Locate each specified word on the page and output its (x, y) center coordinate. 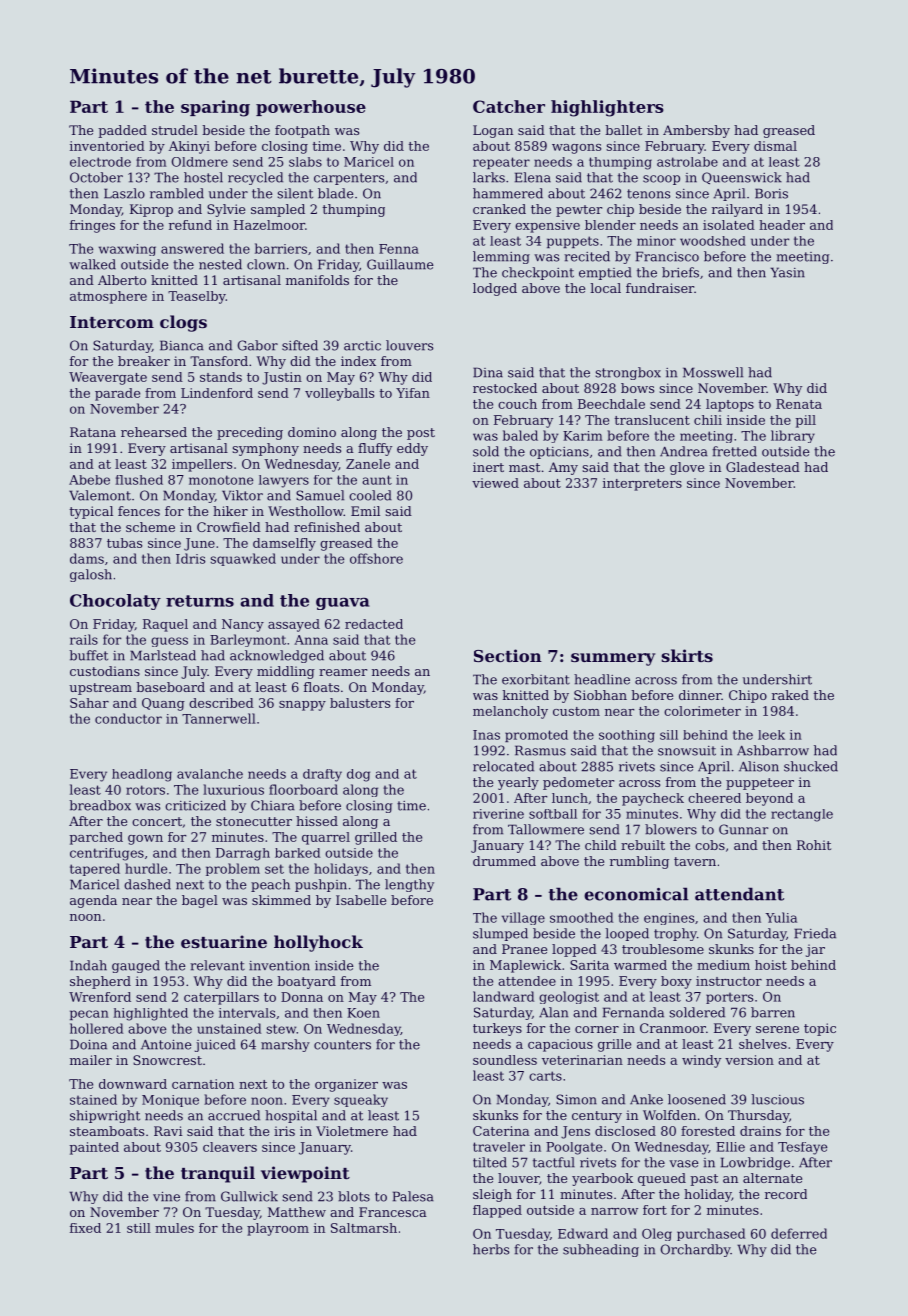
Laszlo (124, 193)
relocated (503, 766)
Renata (799, 404)
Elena (533, 177)
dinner (700, 695)
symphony (265, 449)
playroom (278, 1229)
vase (684, 1164)
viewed (495, 483)
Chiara (273, 805)
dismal (775, 146)
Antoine (166, 1044)
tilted (490, 1162)
